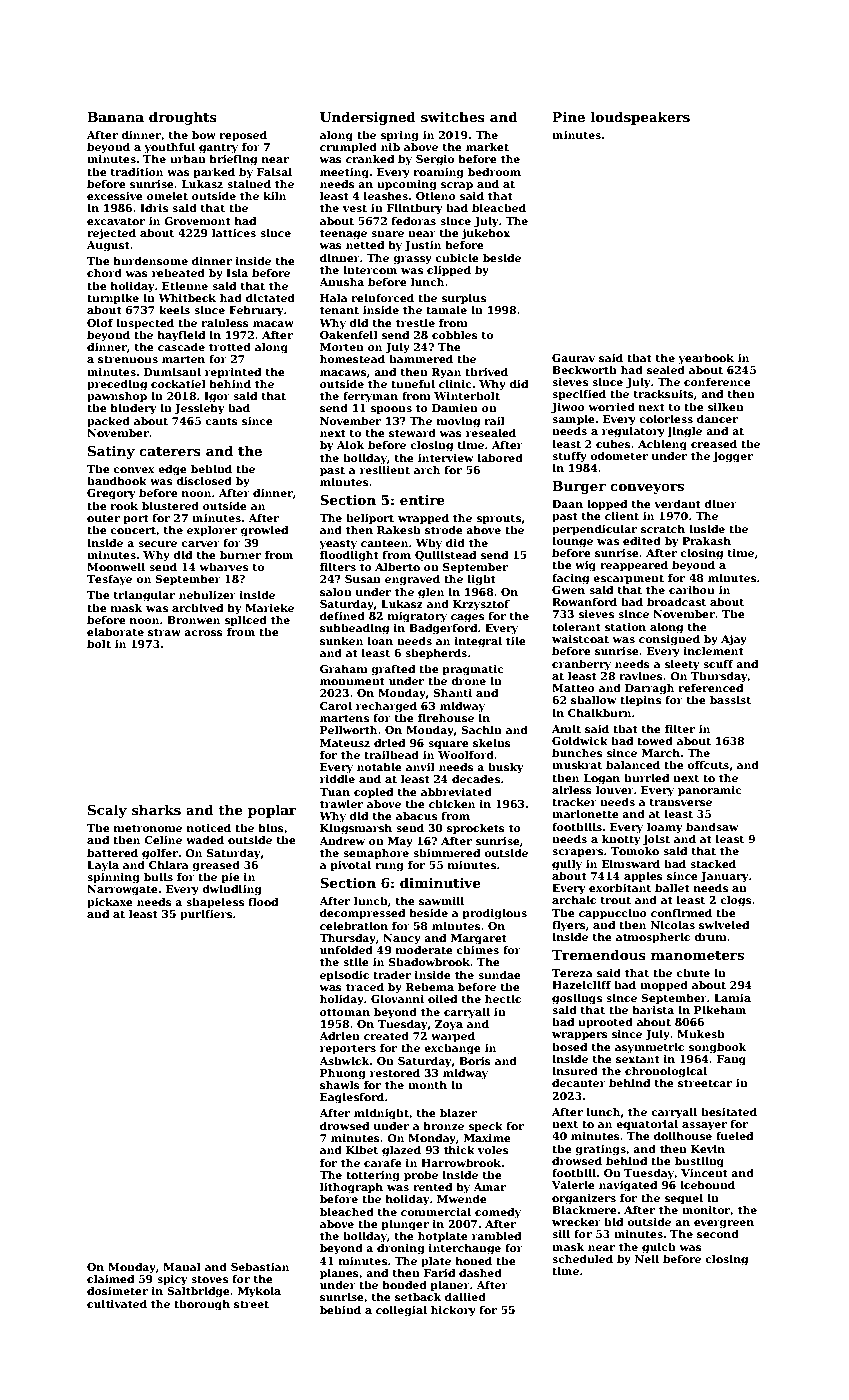 The height and width of the screenshot is (1400, 849). What do you see at coordinates (653, 1009) in the screenshot?
I see `barista` at bounding box center [653, 1009].
